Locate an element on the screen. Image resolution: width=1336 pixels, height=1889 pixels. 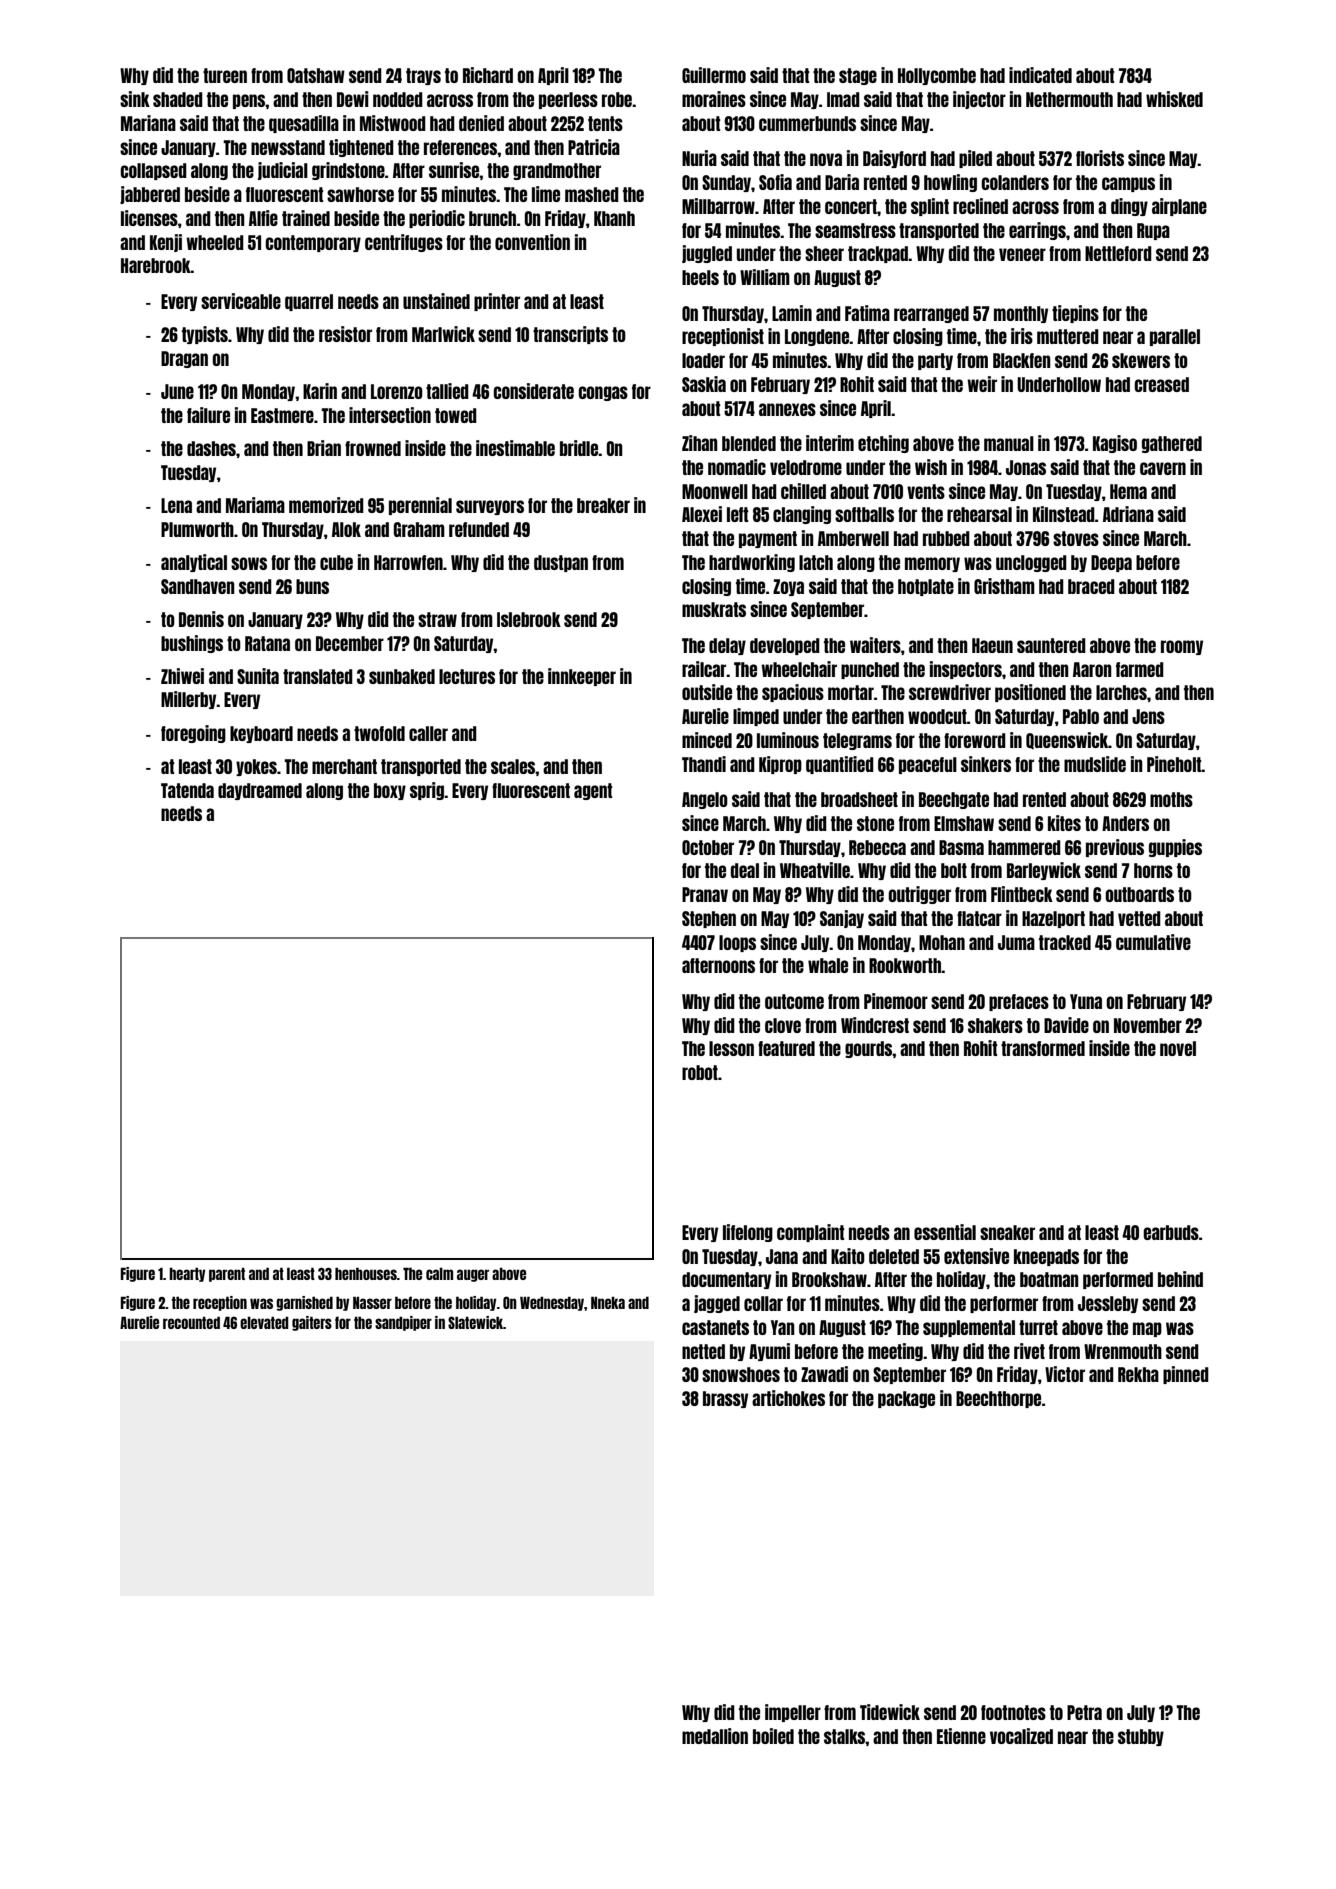
gathered is located at coordinates (1172, 444).
